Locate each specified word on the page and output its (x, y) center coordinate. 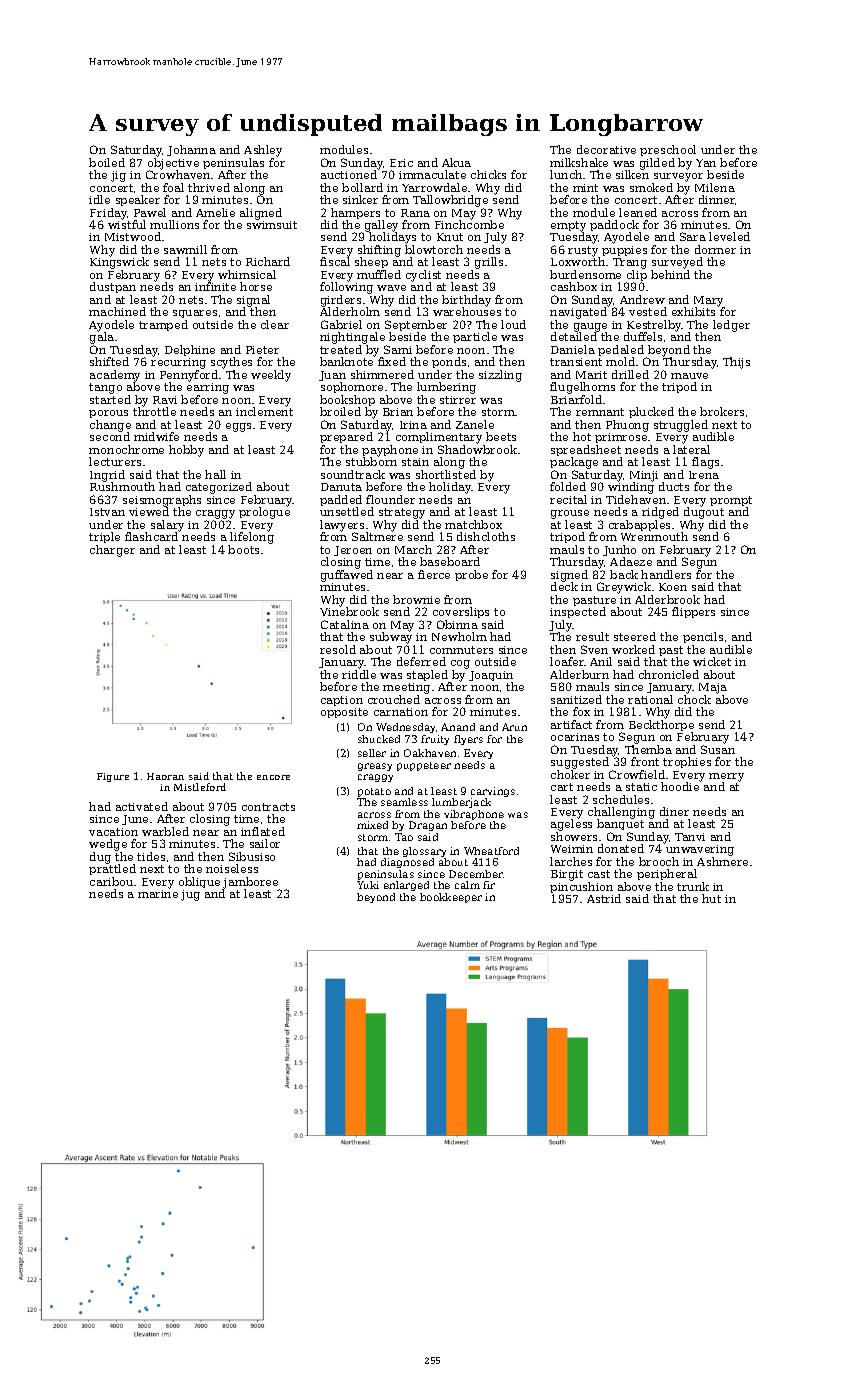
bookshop (347, 400)
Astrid (604, 898)
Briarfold (576, 399)
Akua (456, 162)
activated (142, 806)
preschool (668, 150)
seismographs (162, 501)
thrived (209, 187)
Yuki (368, 885)
